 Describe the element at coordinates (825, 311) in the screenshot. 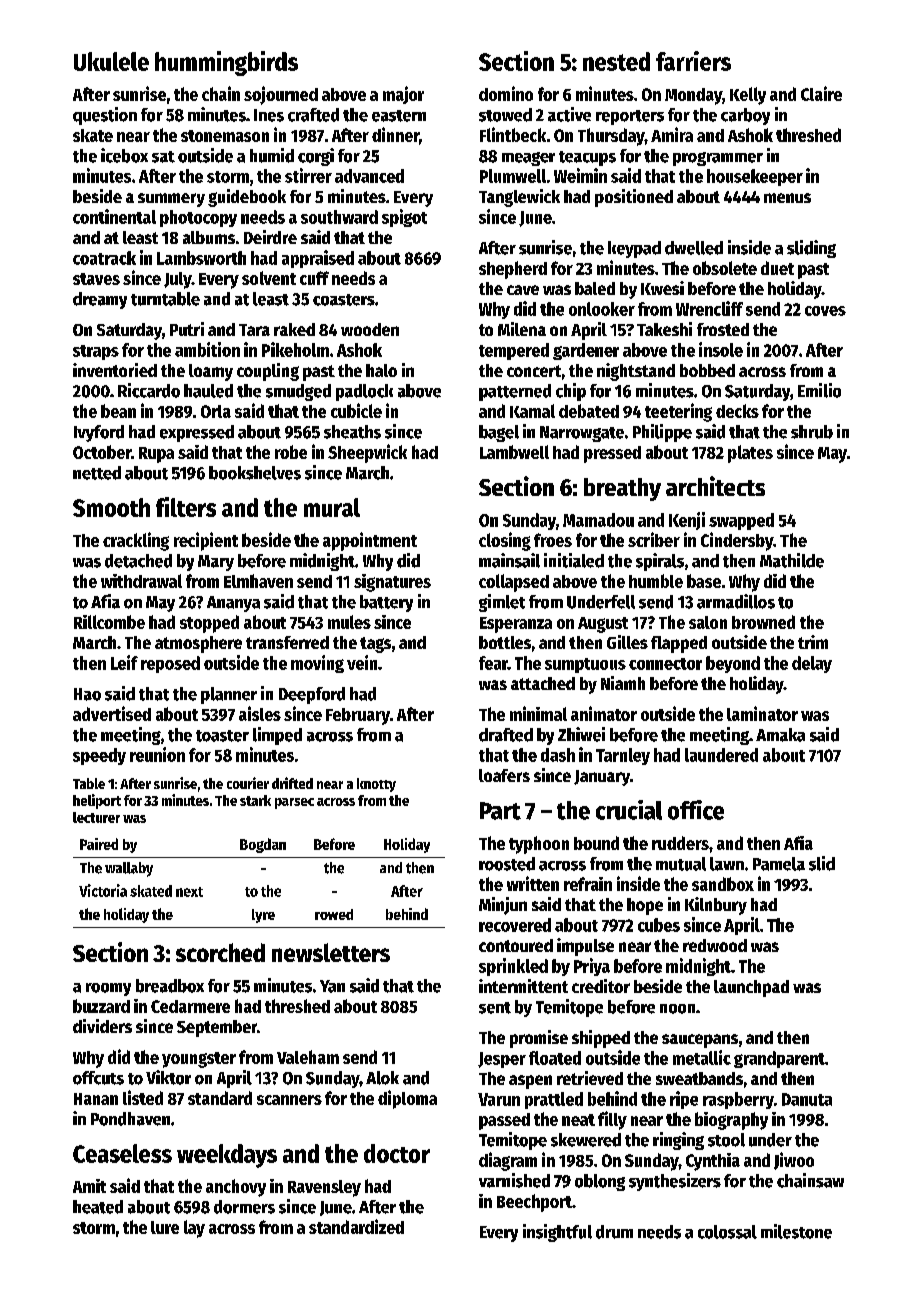

I see `coves` at that location.
